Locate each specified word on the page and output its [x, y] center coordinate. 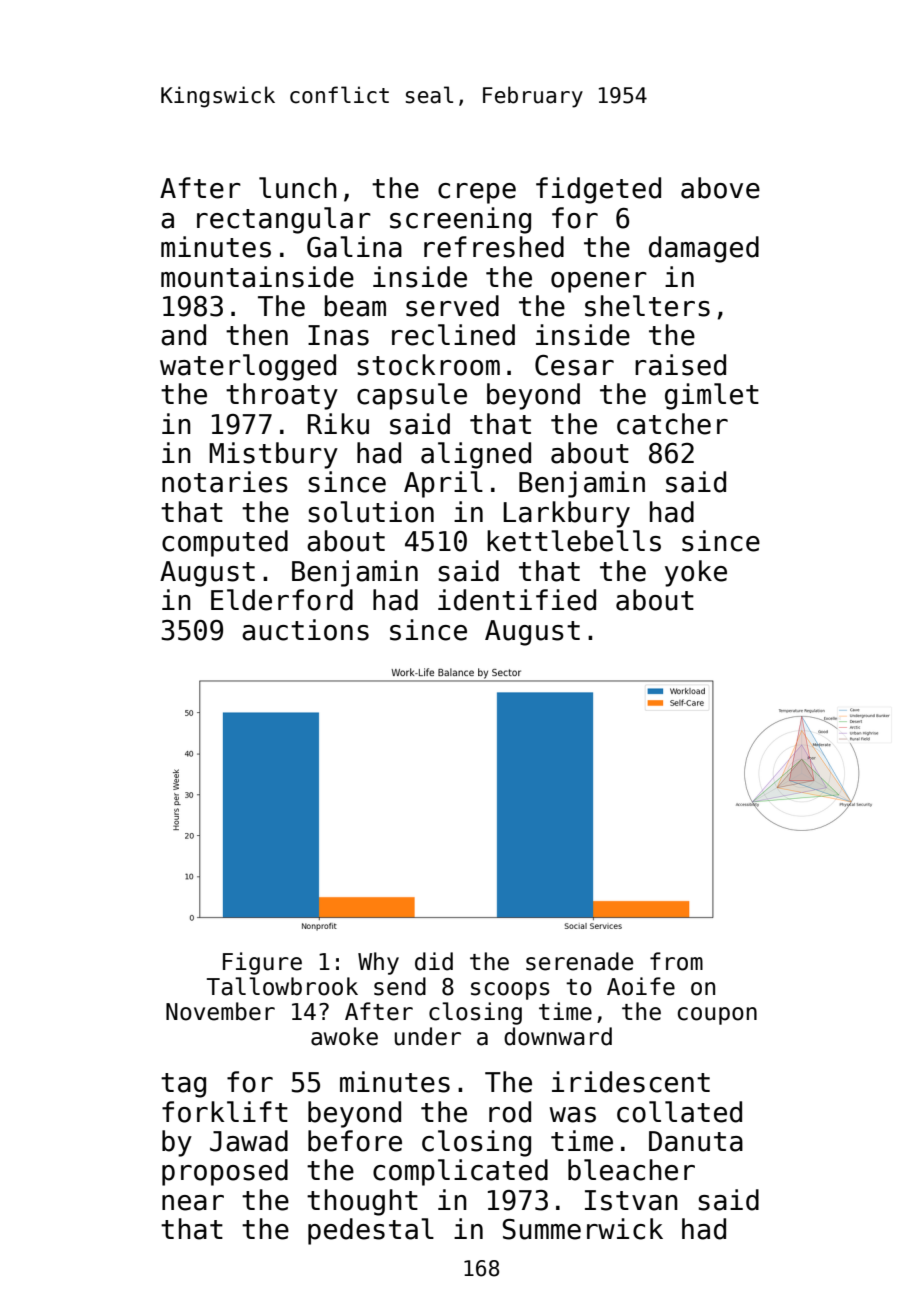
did [434, 961]
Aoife [641, 986]
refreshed [494, 247]
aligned [476, 455]
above [720, 188]
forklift [225, 1112]
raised [680, 365]
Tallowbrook [282, 986]
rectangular [284, 220]
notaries [225, 482]
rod [510, 1112]
